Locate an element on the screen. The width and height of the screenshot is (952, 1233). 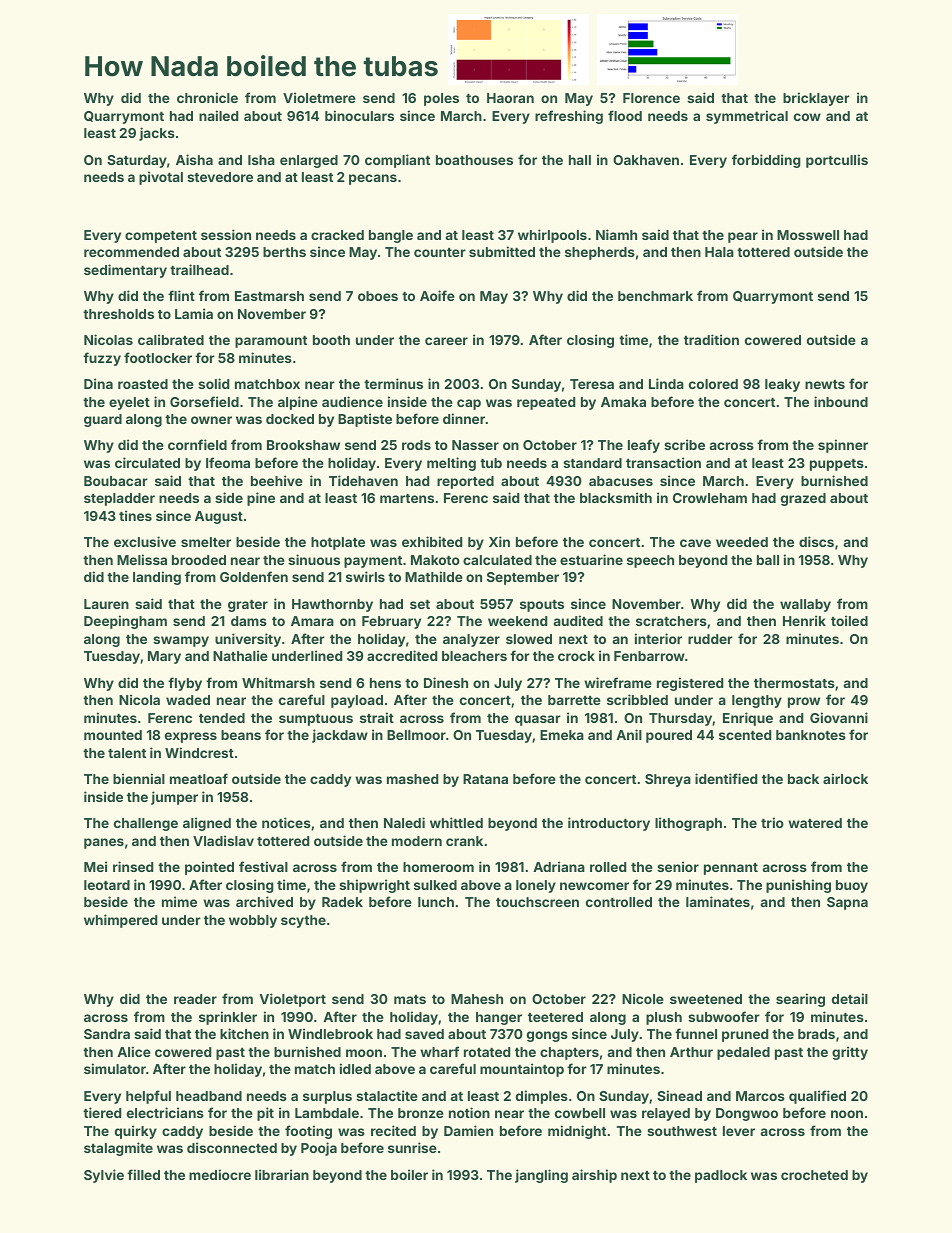
airlock is located at coordinates (845, 778).
